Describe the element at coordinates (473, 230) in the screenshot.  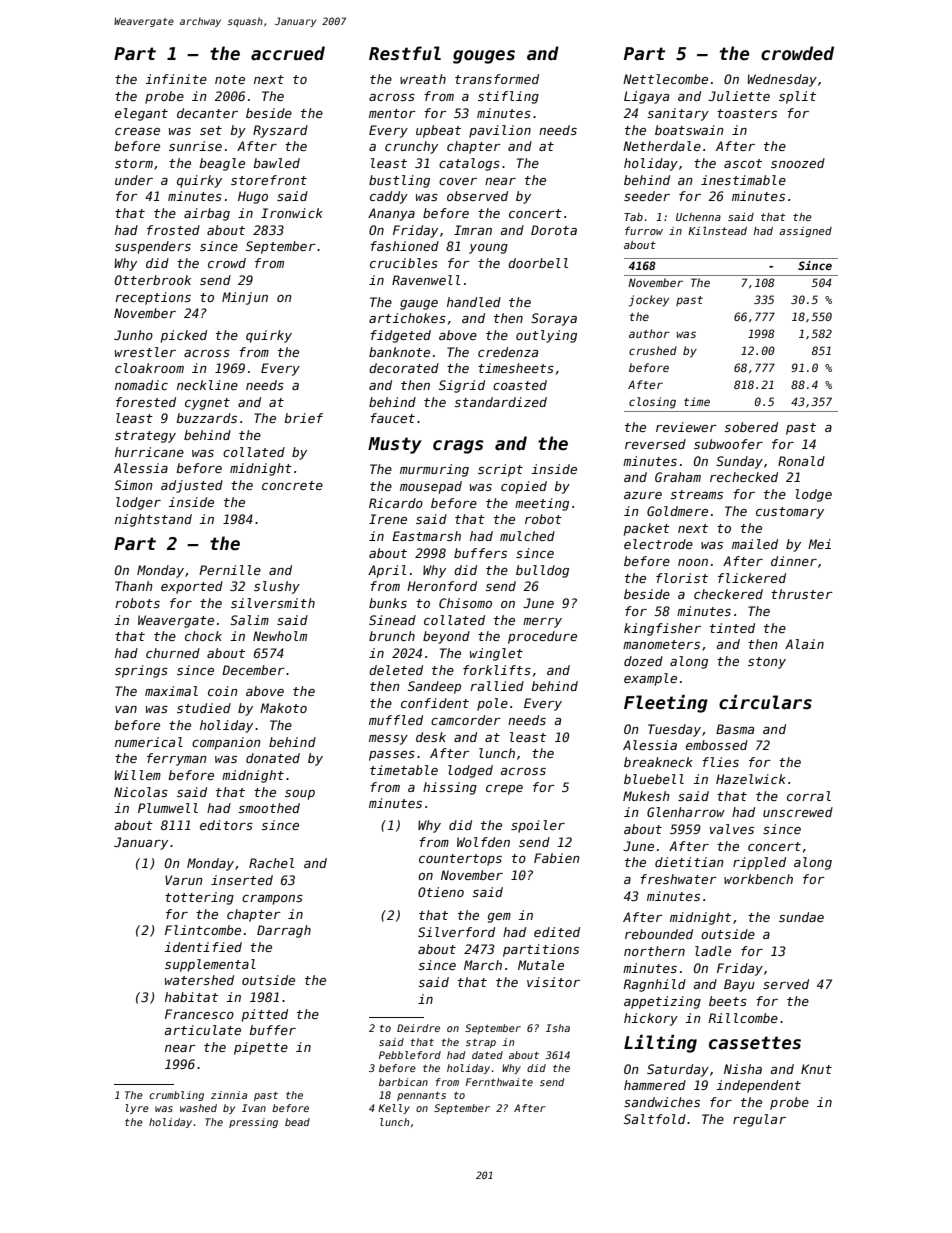
I see `Imran` at that location.
